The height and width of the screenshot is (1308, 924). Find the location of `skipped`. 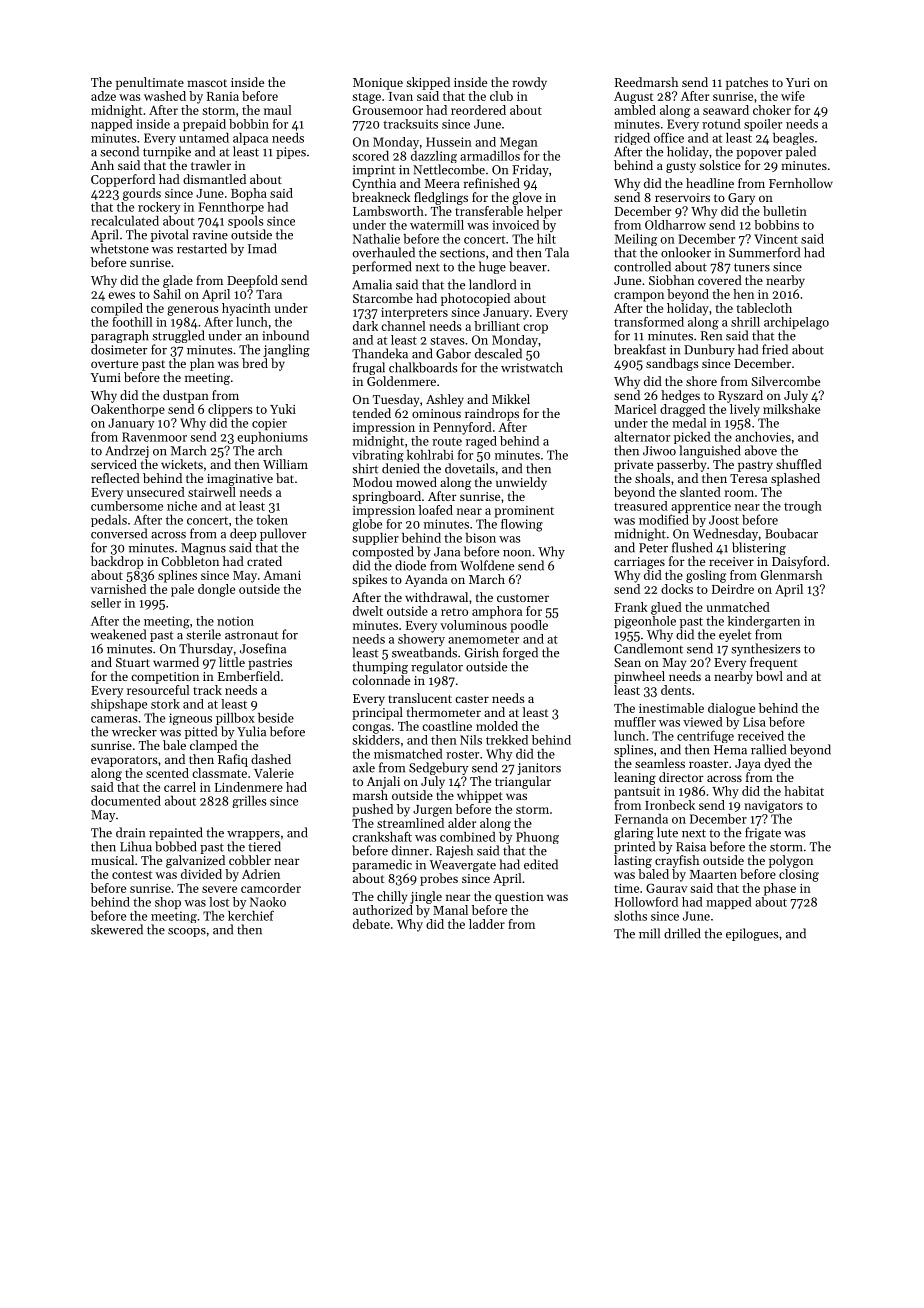

skipped is located at coordinates (428, 83).
